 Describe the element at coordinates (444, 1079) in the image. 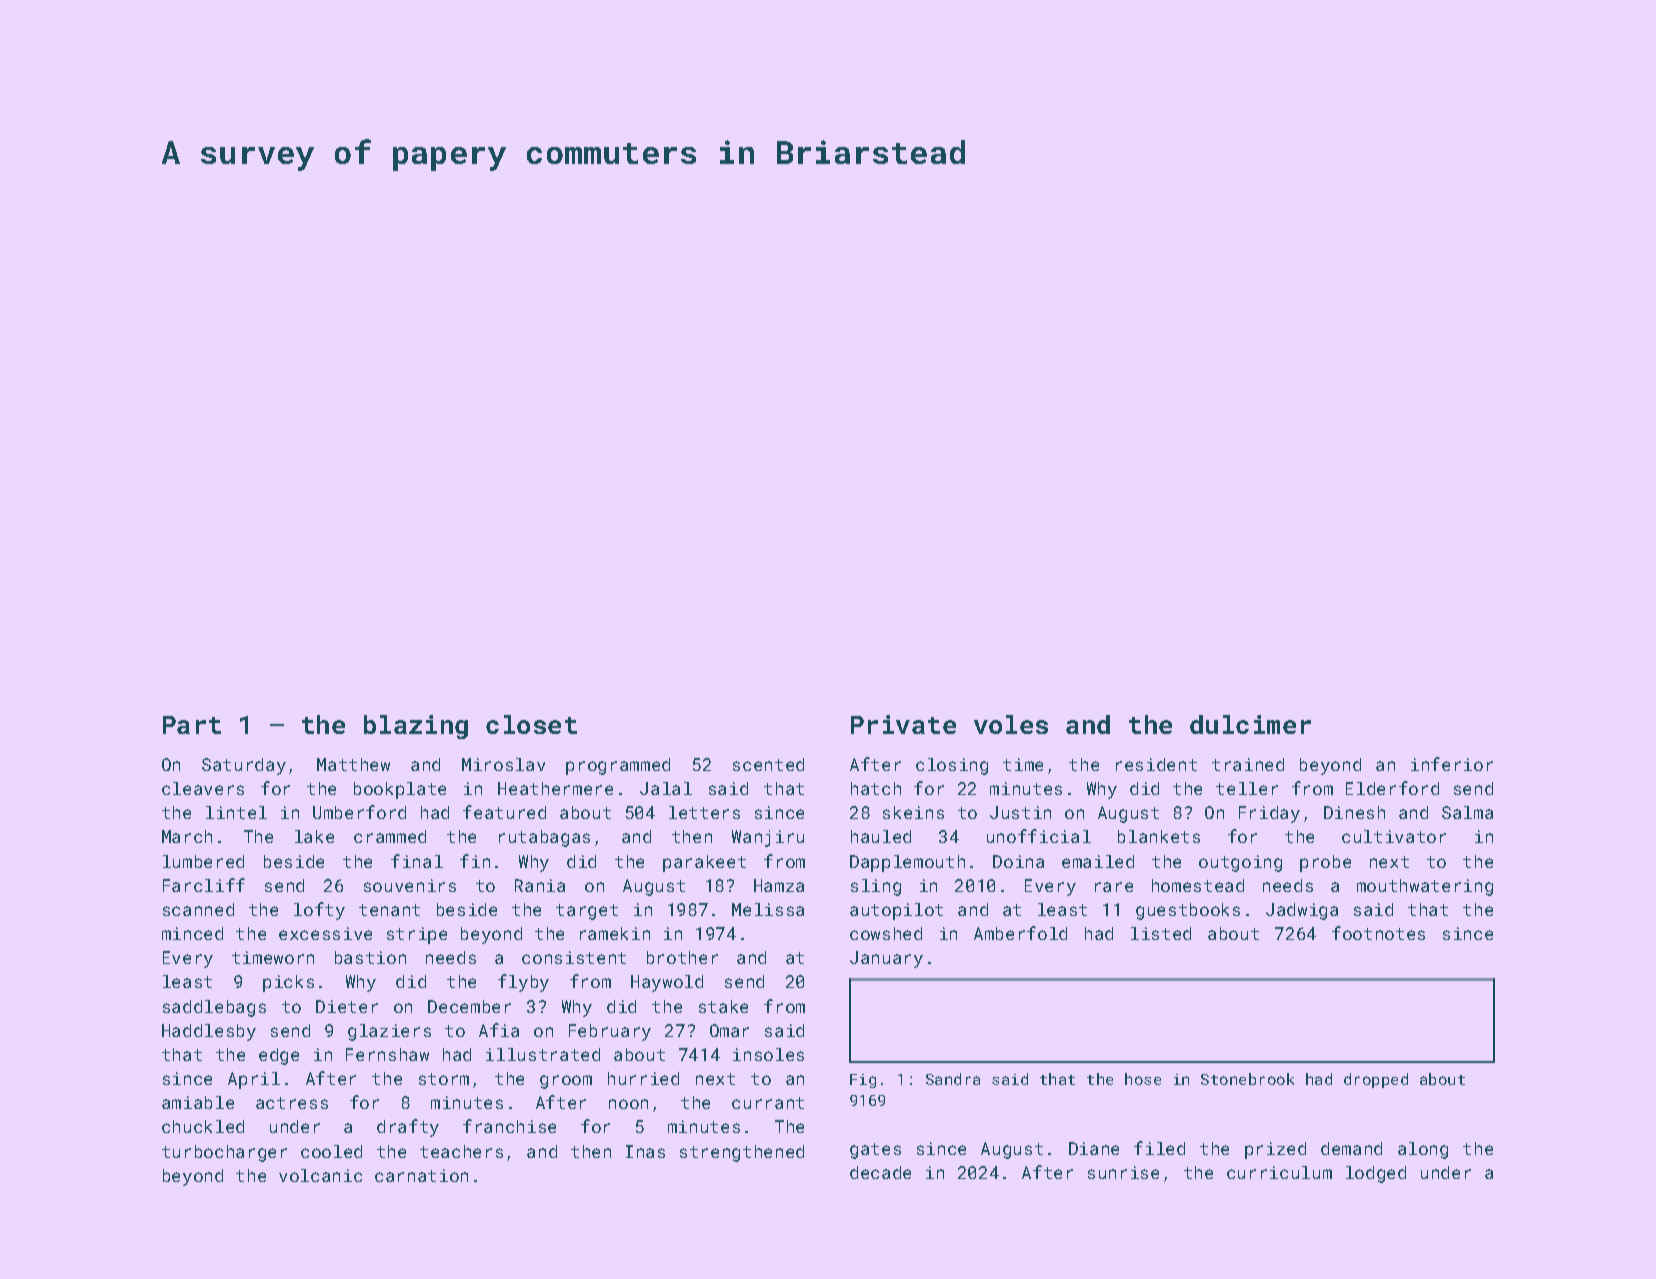

I see `storm` at that location.
